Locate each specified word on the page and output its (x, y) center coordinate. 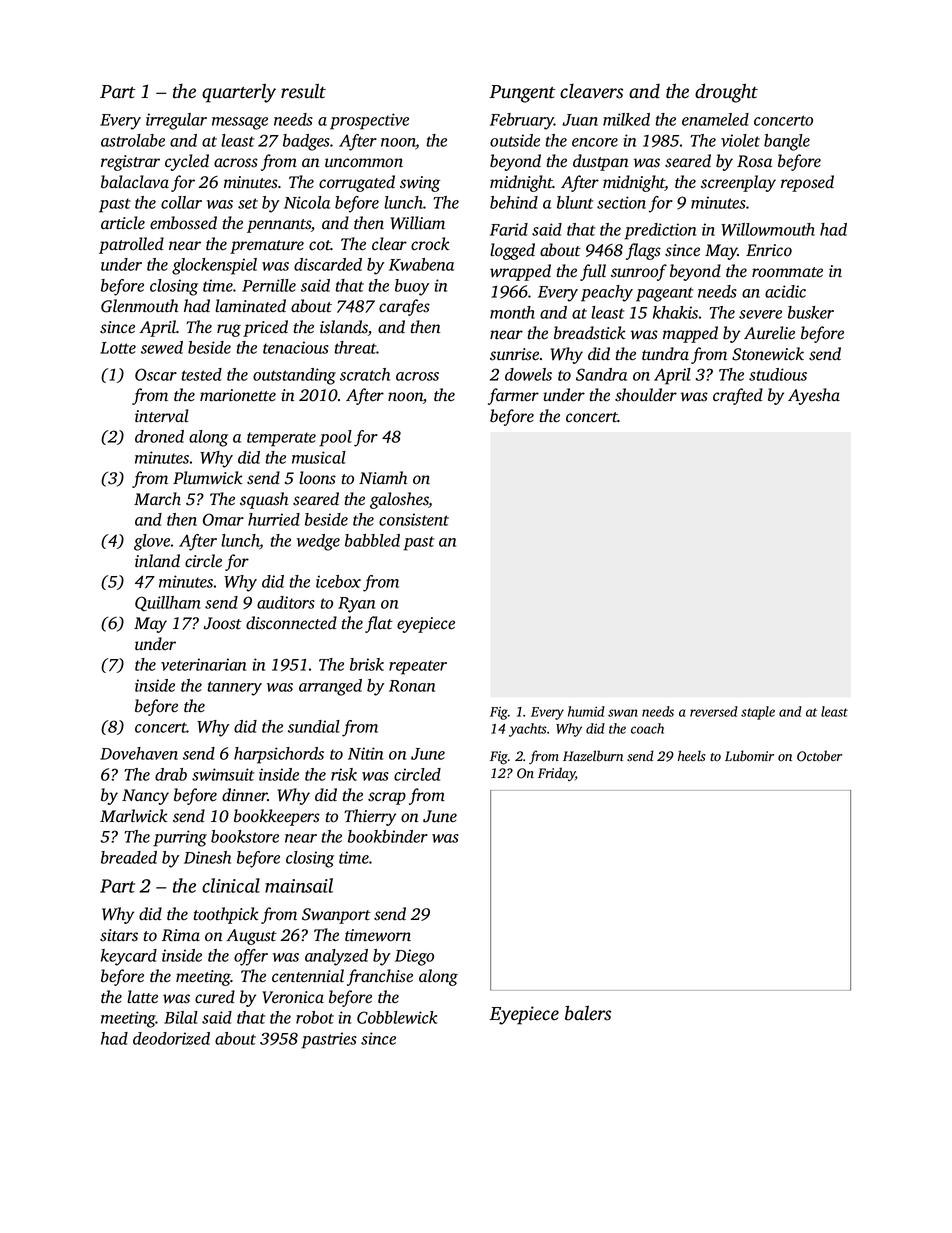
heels (691, 756)
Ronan (412, 686)
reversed (714, 711)
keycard (129, 957)
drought (726, 93)
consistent (414, 519)
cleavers (591, 91)
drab (171, 774)
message (240, 123)
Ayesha (814, 396)
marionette (238, 395)
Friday (557, 774)
